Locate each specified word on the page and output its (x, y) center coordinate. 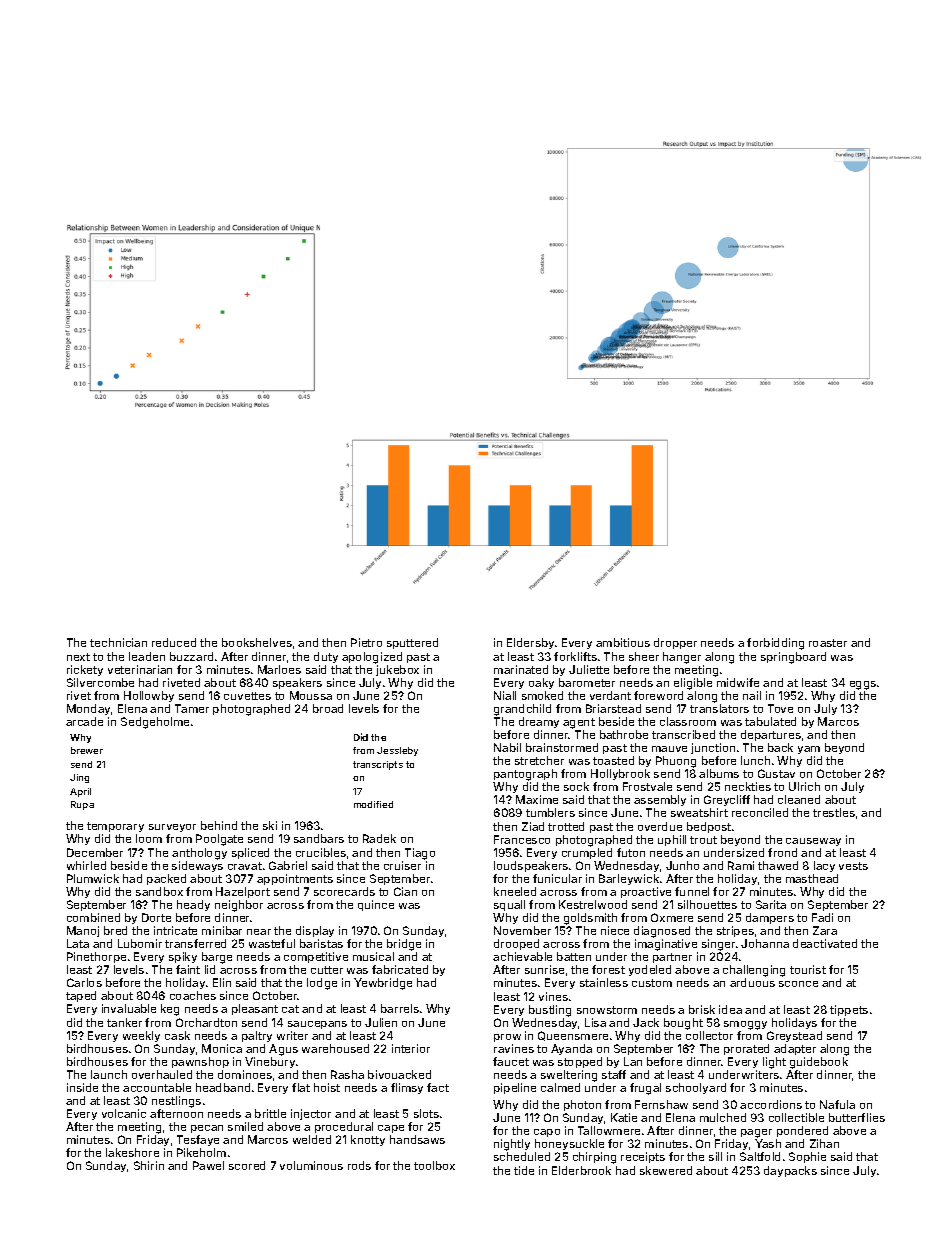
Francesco (522, 839)
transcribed (683, 734)
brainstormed (562, 747)
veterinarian (140, 669)
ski (270, 825)
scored (247, 1165)
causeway (813, 842)
